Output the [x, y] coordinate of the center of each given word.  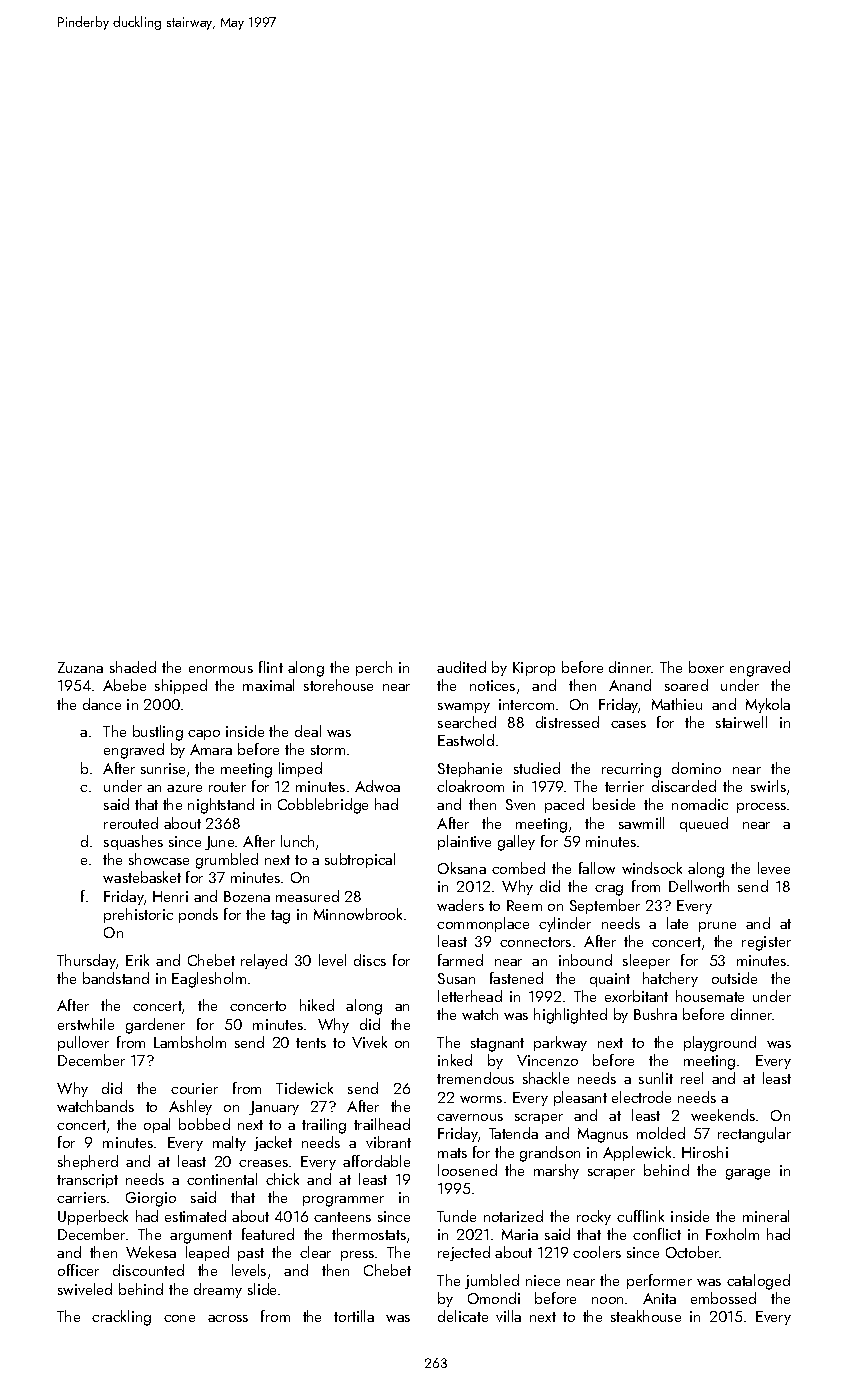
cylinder [565, 924]
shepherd [88, 1162]
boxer [706, 667]
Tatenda [513, 1133]
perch [374, 668]
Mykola [768, 705]
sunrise [163, 768]
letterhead [470, 996]
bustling [158, 733]
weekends [723, 1115]
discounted [148, 1270]
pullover [83, 1043]
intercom [526, 704]
